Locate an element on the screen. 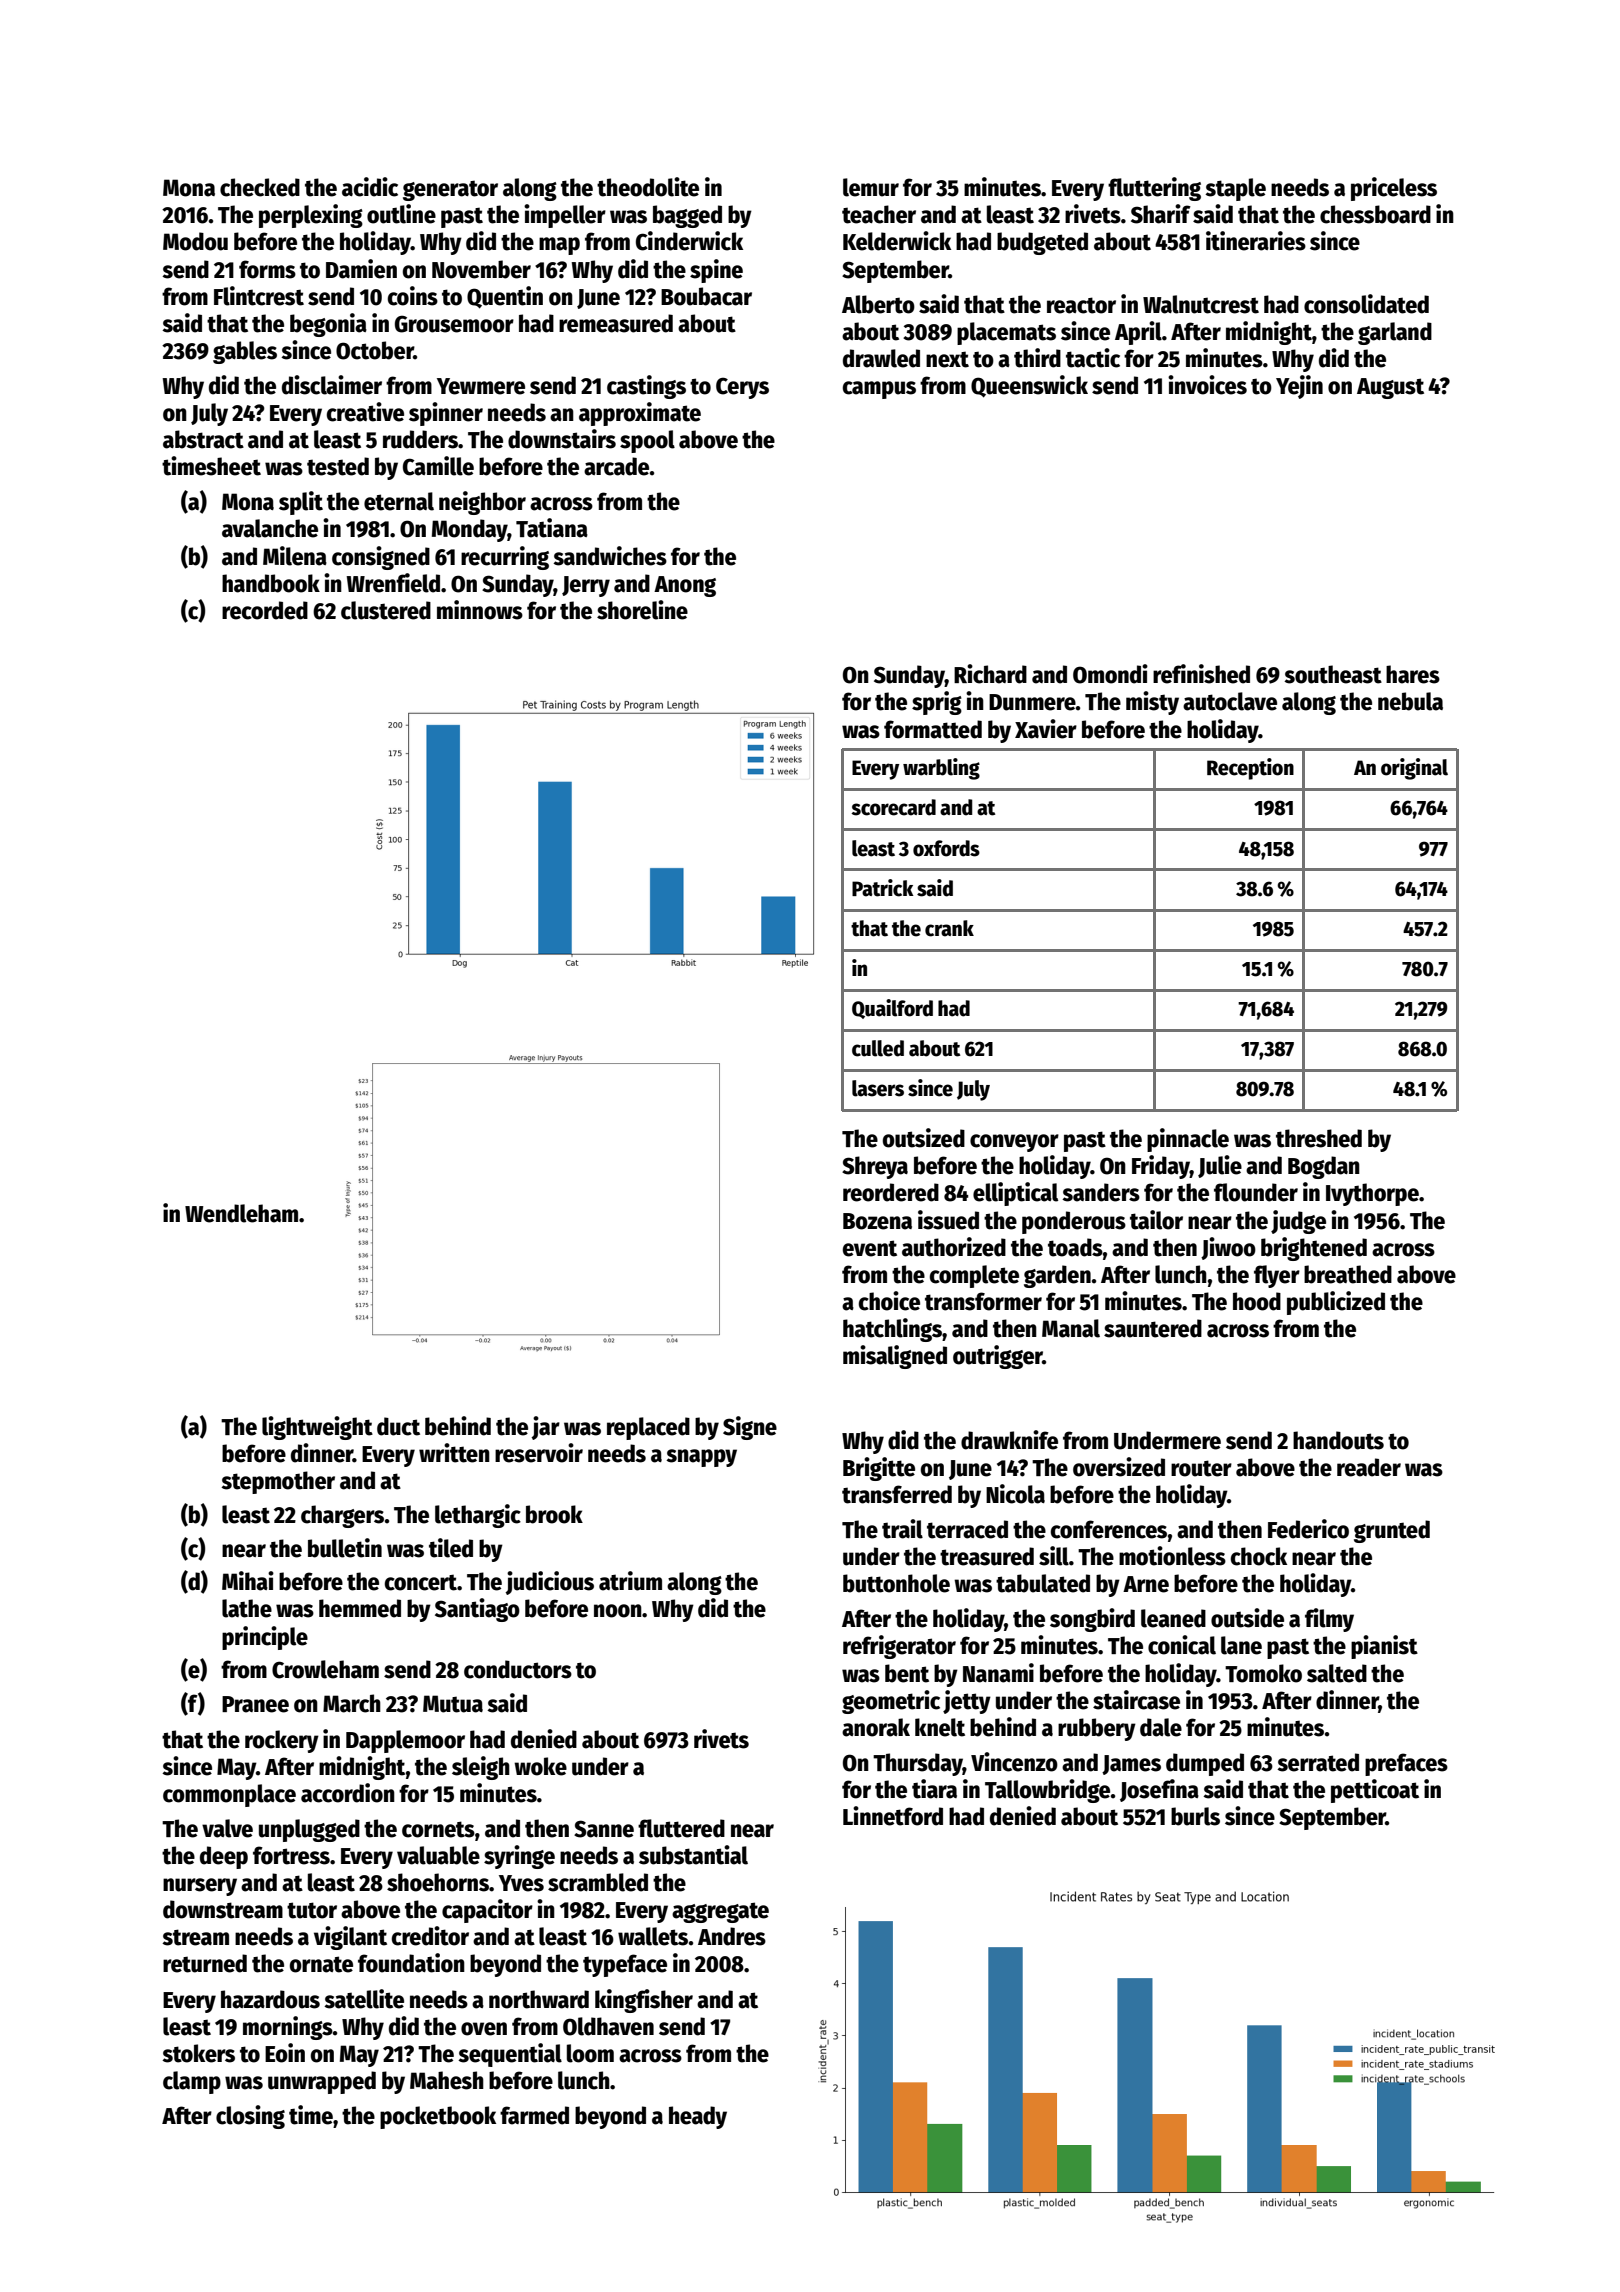  nebula is located at coordinates (1410, 701).
